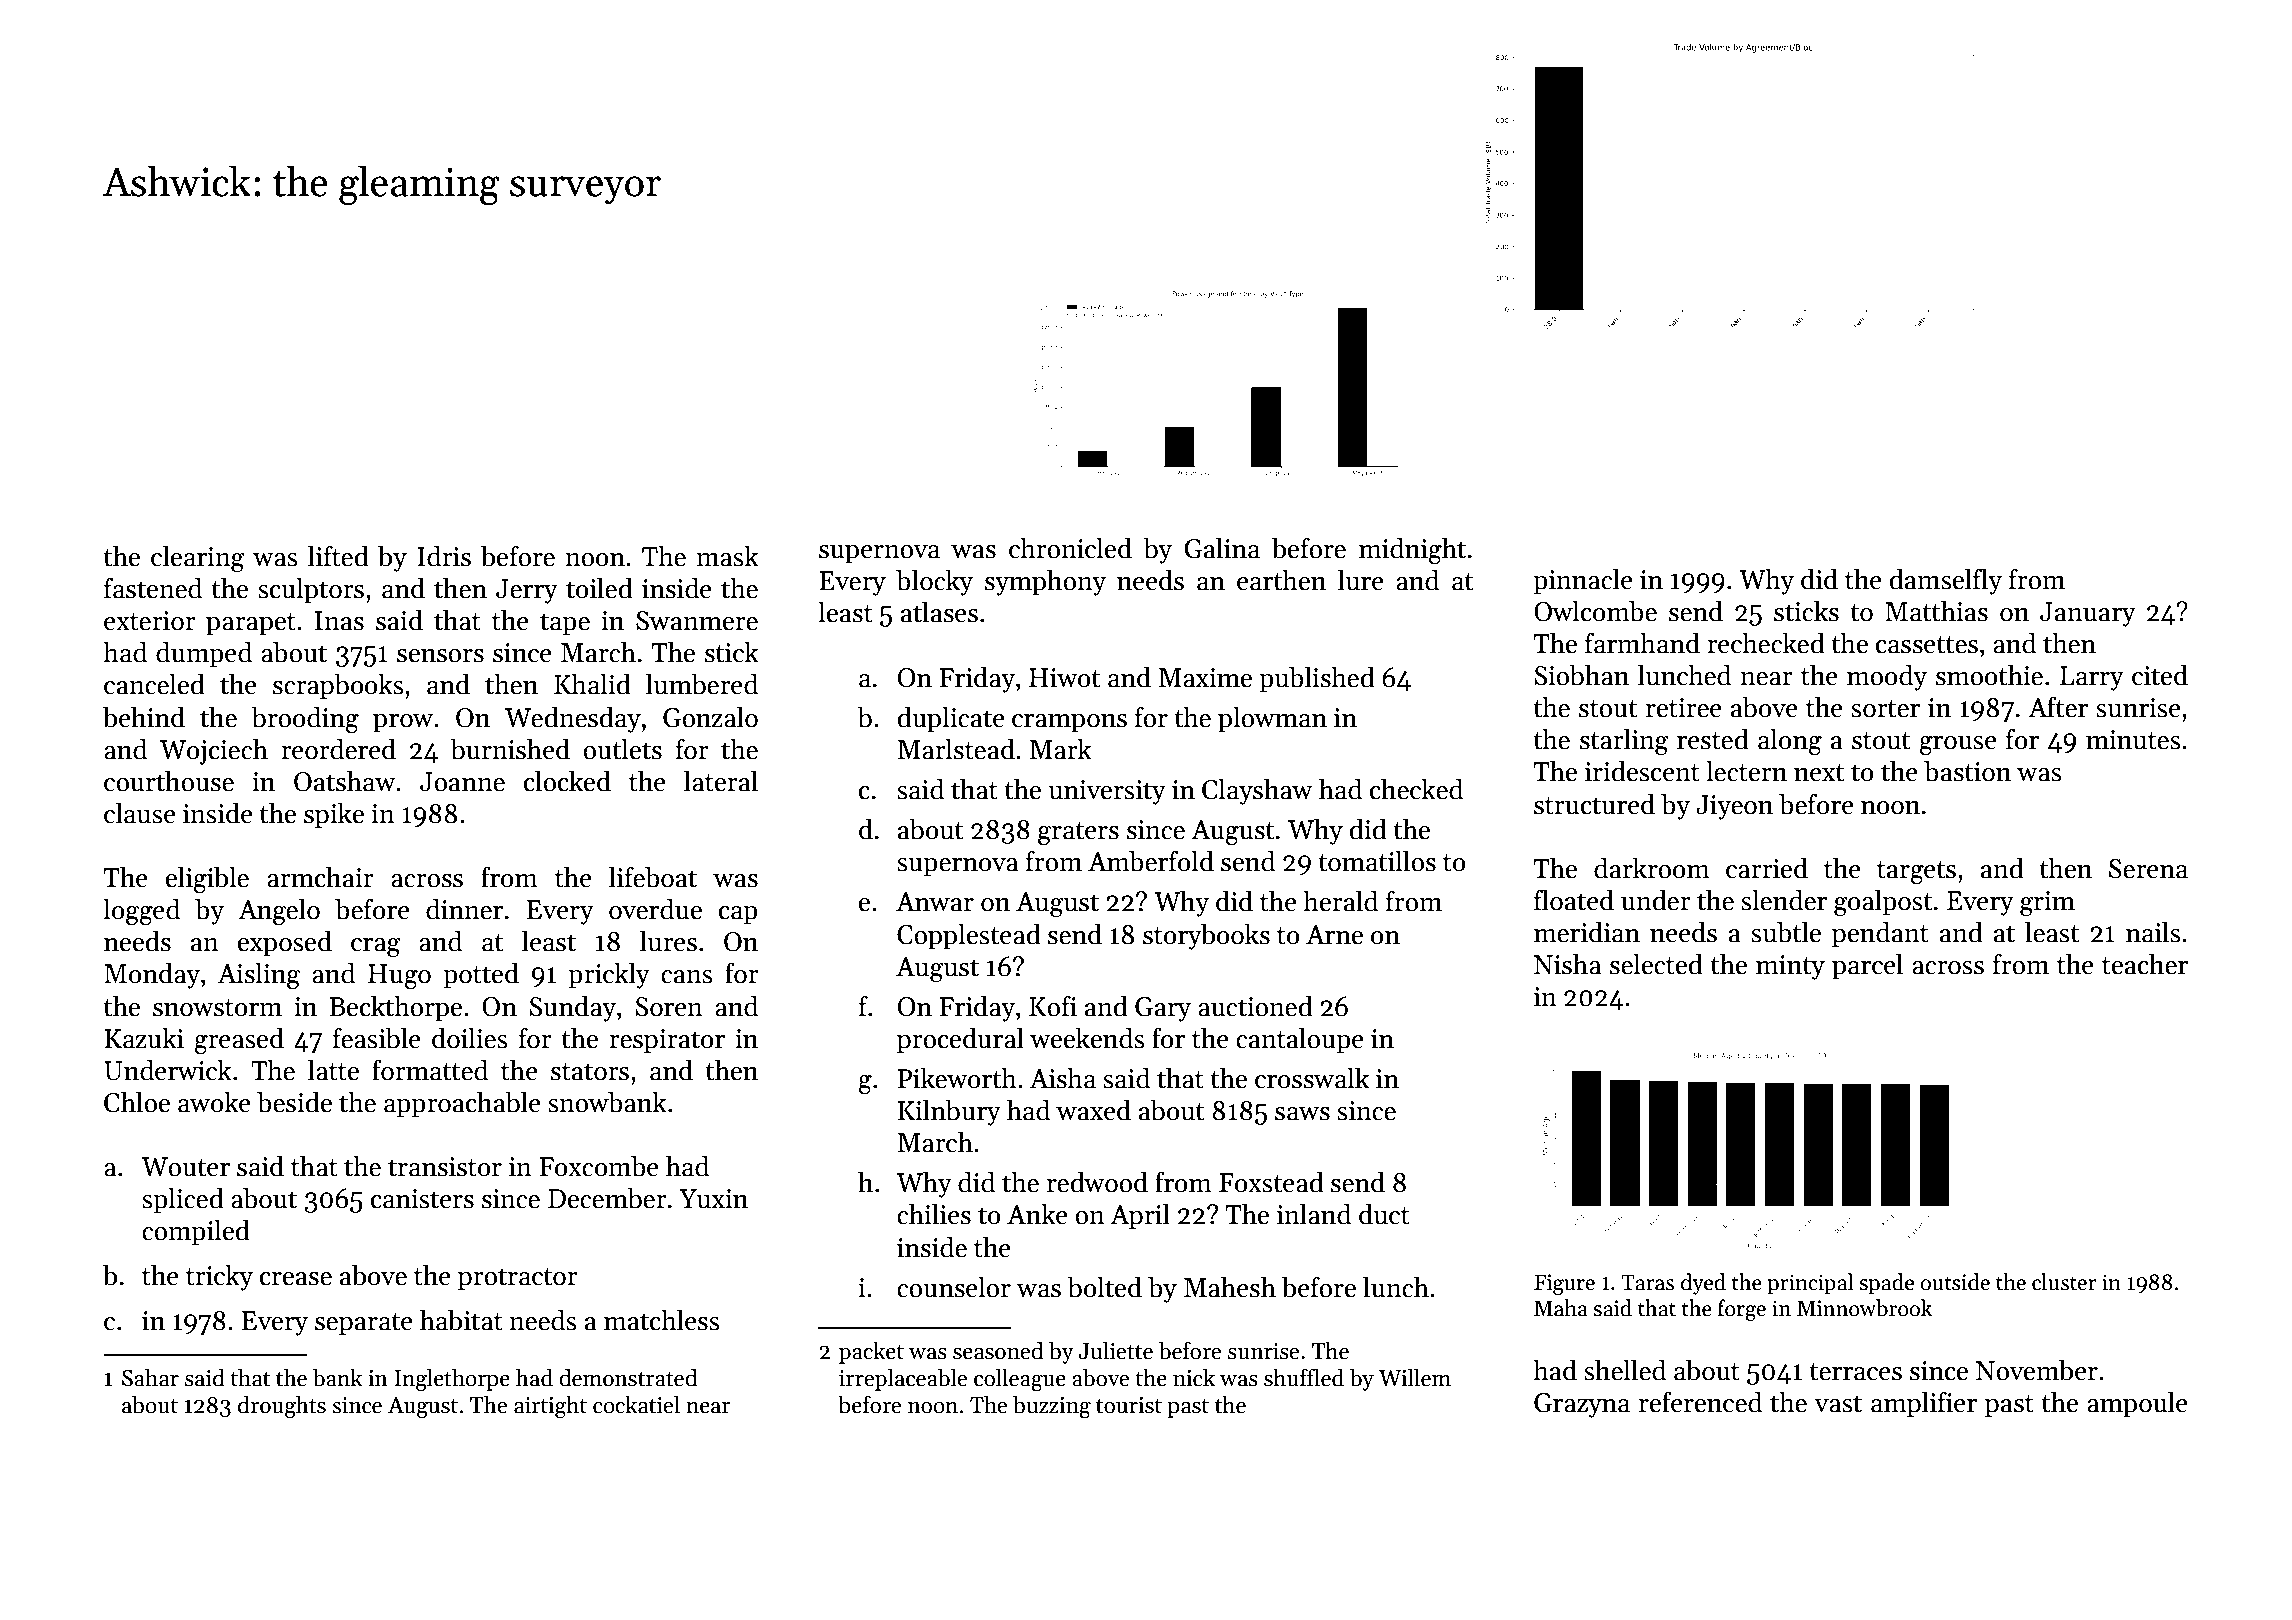  What do you see at coordinates (470, 1038) in the screenshot?
I see `doilies` at bounding box center [470, 1038].
